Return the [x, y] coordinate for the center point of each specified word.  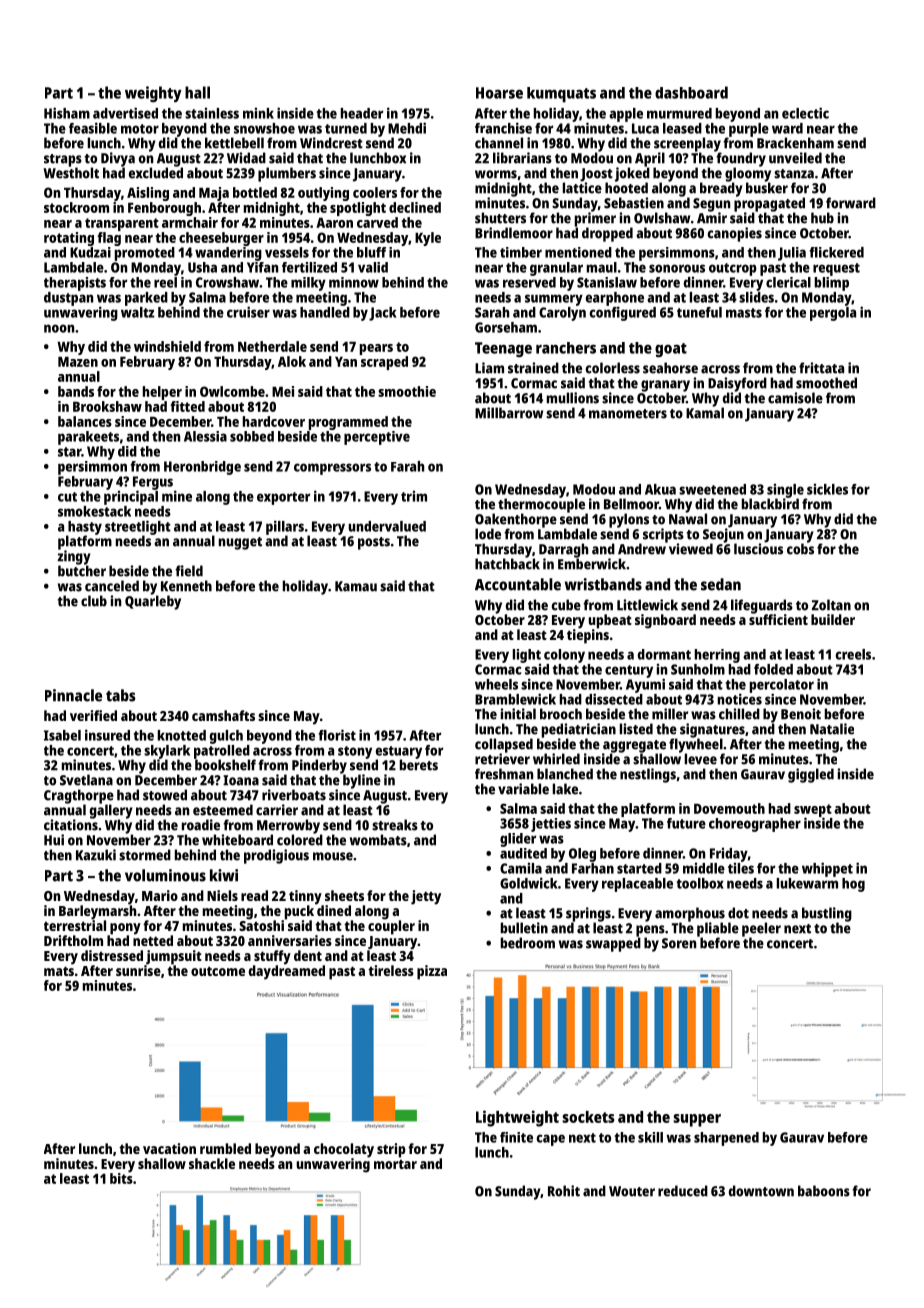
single [785, 490]
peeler [761, 929]
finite [516, 1137]
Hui [54, 840]
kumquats [561, 95]
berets [419, 765]
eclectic [805, 113]
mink [258, 113]
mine [177, 496]
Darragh [563, 550]
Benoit [801, 714]
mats [59, 971]
